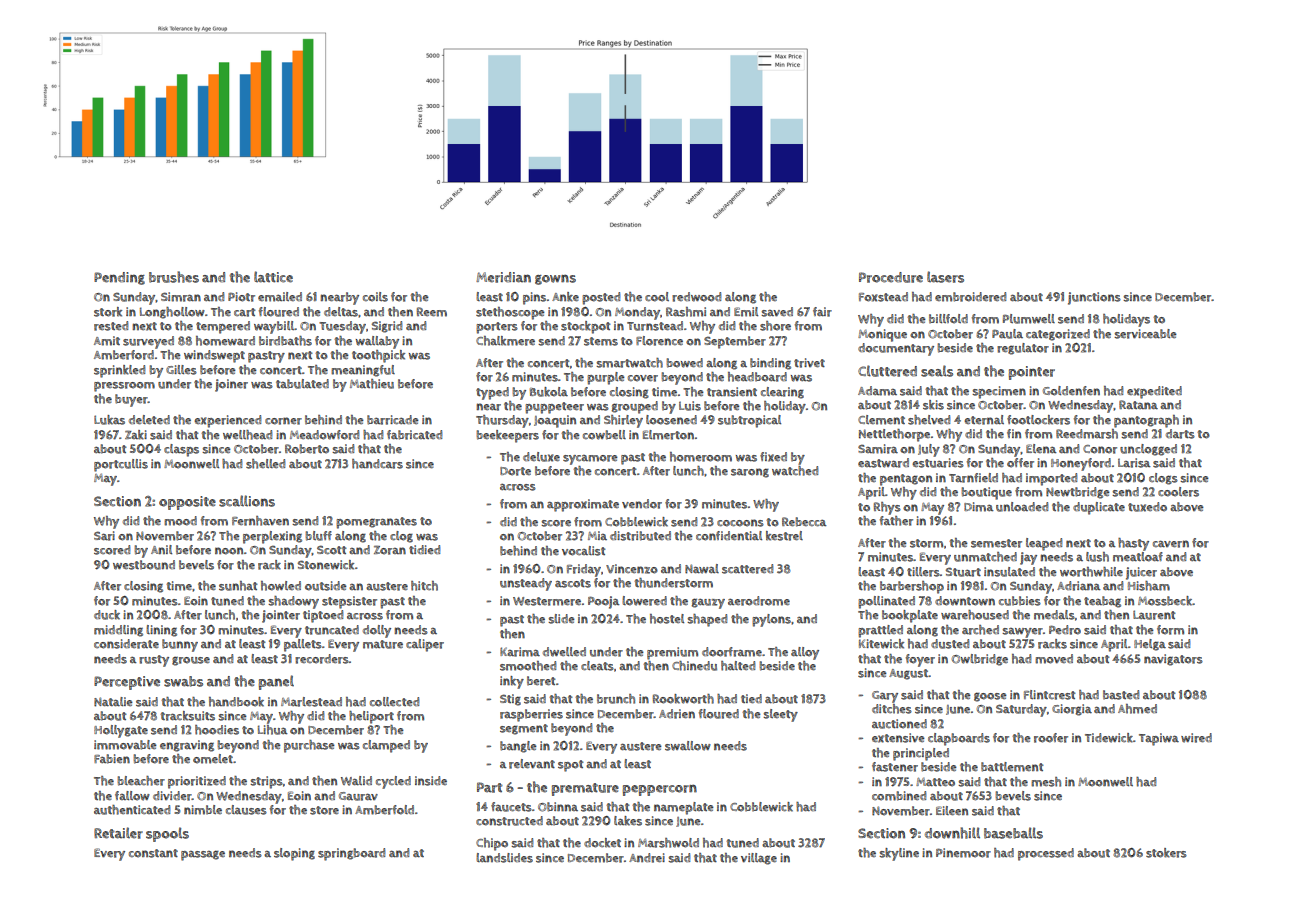 The height and width of the screenshot is (924, 1308). Describe the element at coordinates (1133, 544) in the screenshot. I see `hasty` at that location.
